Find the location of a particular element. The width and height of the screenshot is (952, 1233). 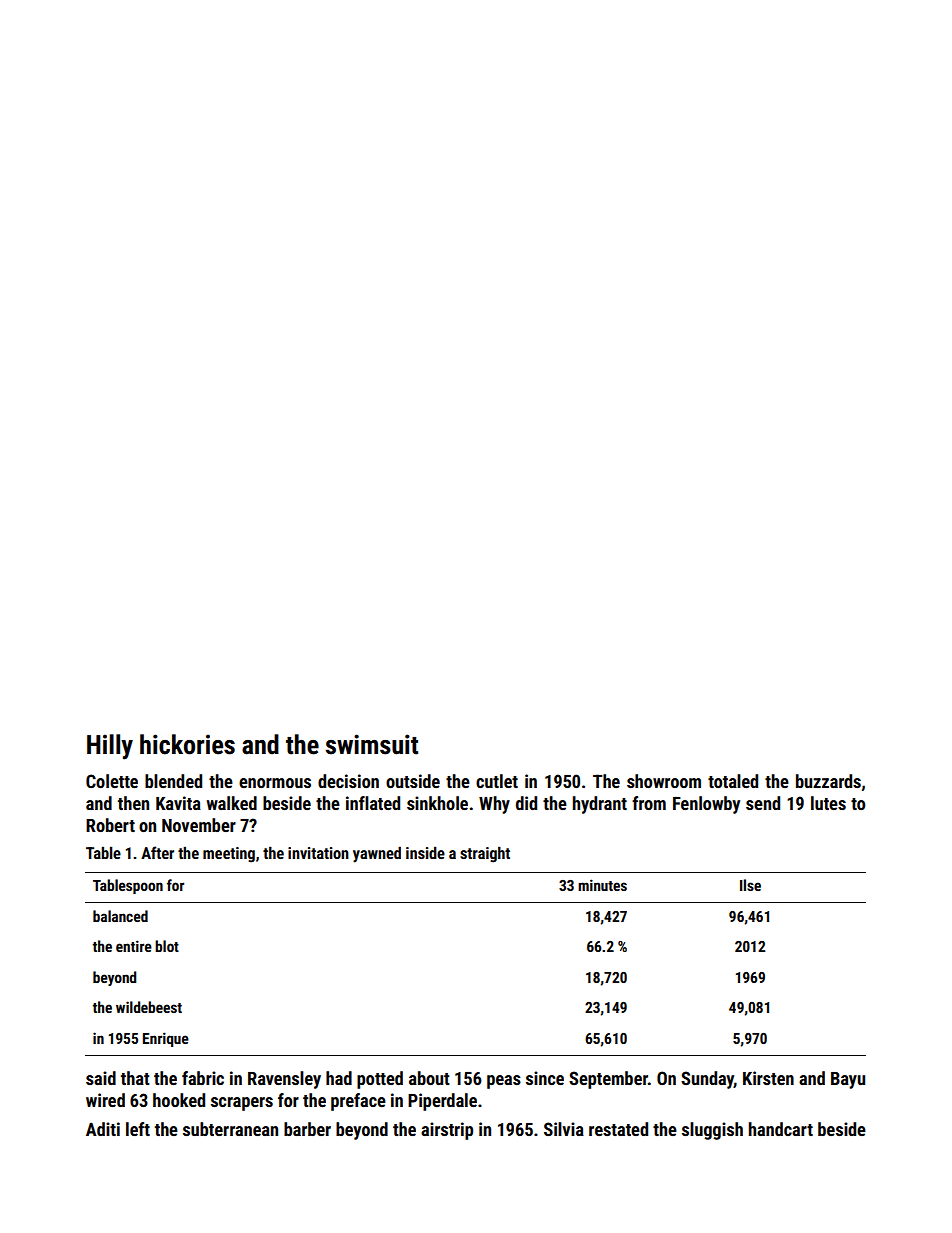

barber is located at coordinates (307, 1129).
